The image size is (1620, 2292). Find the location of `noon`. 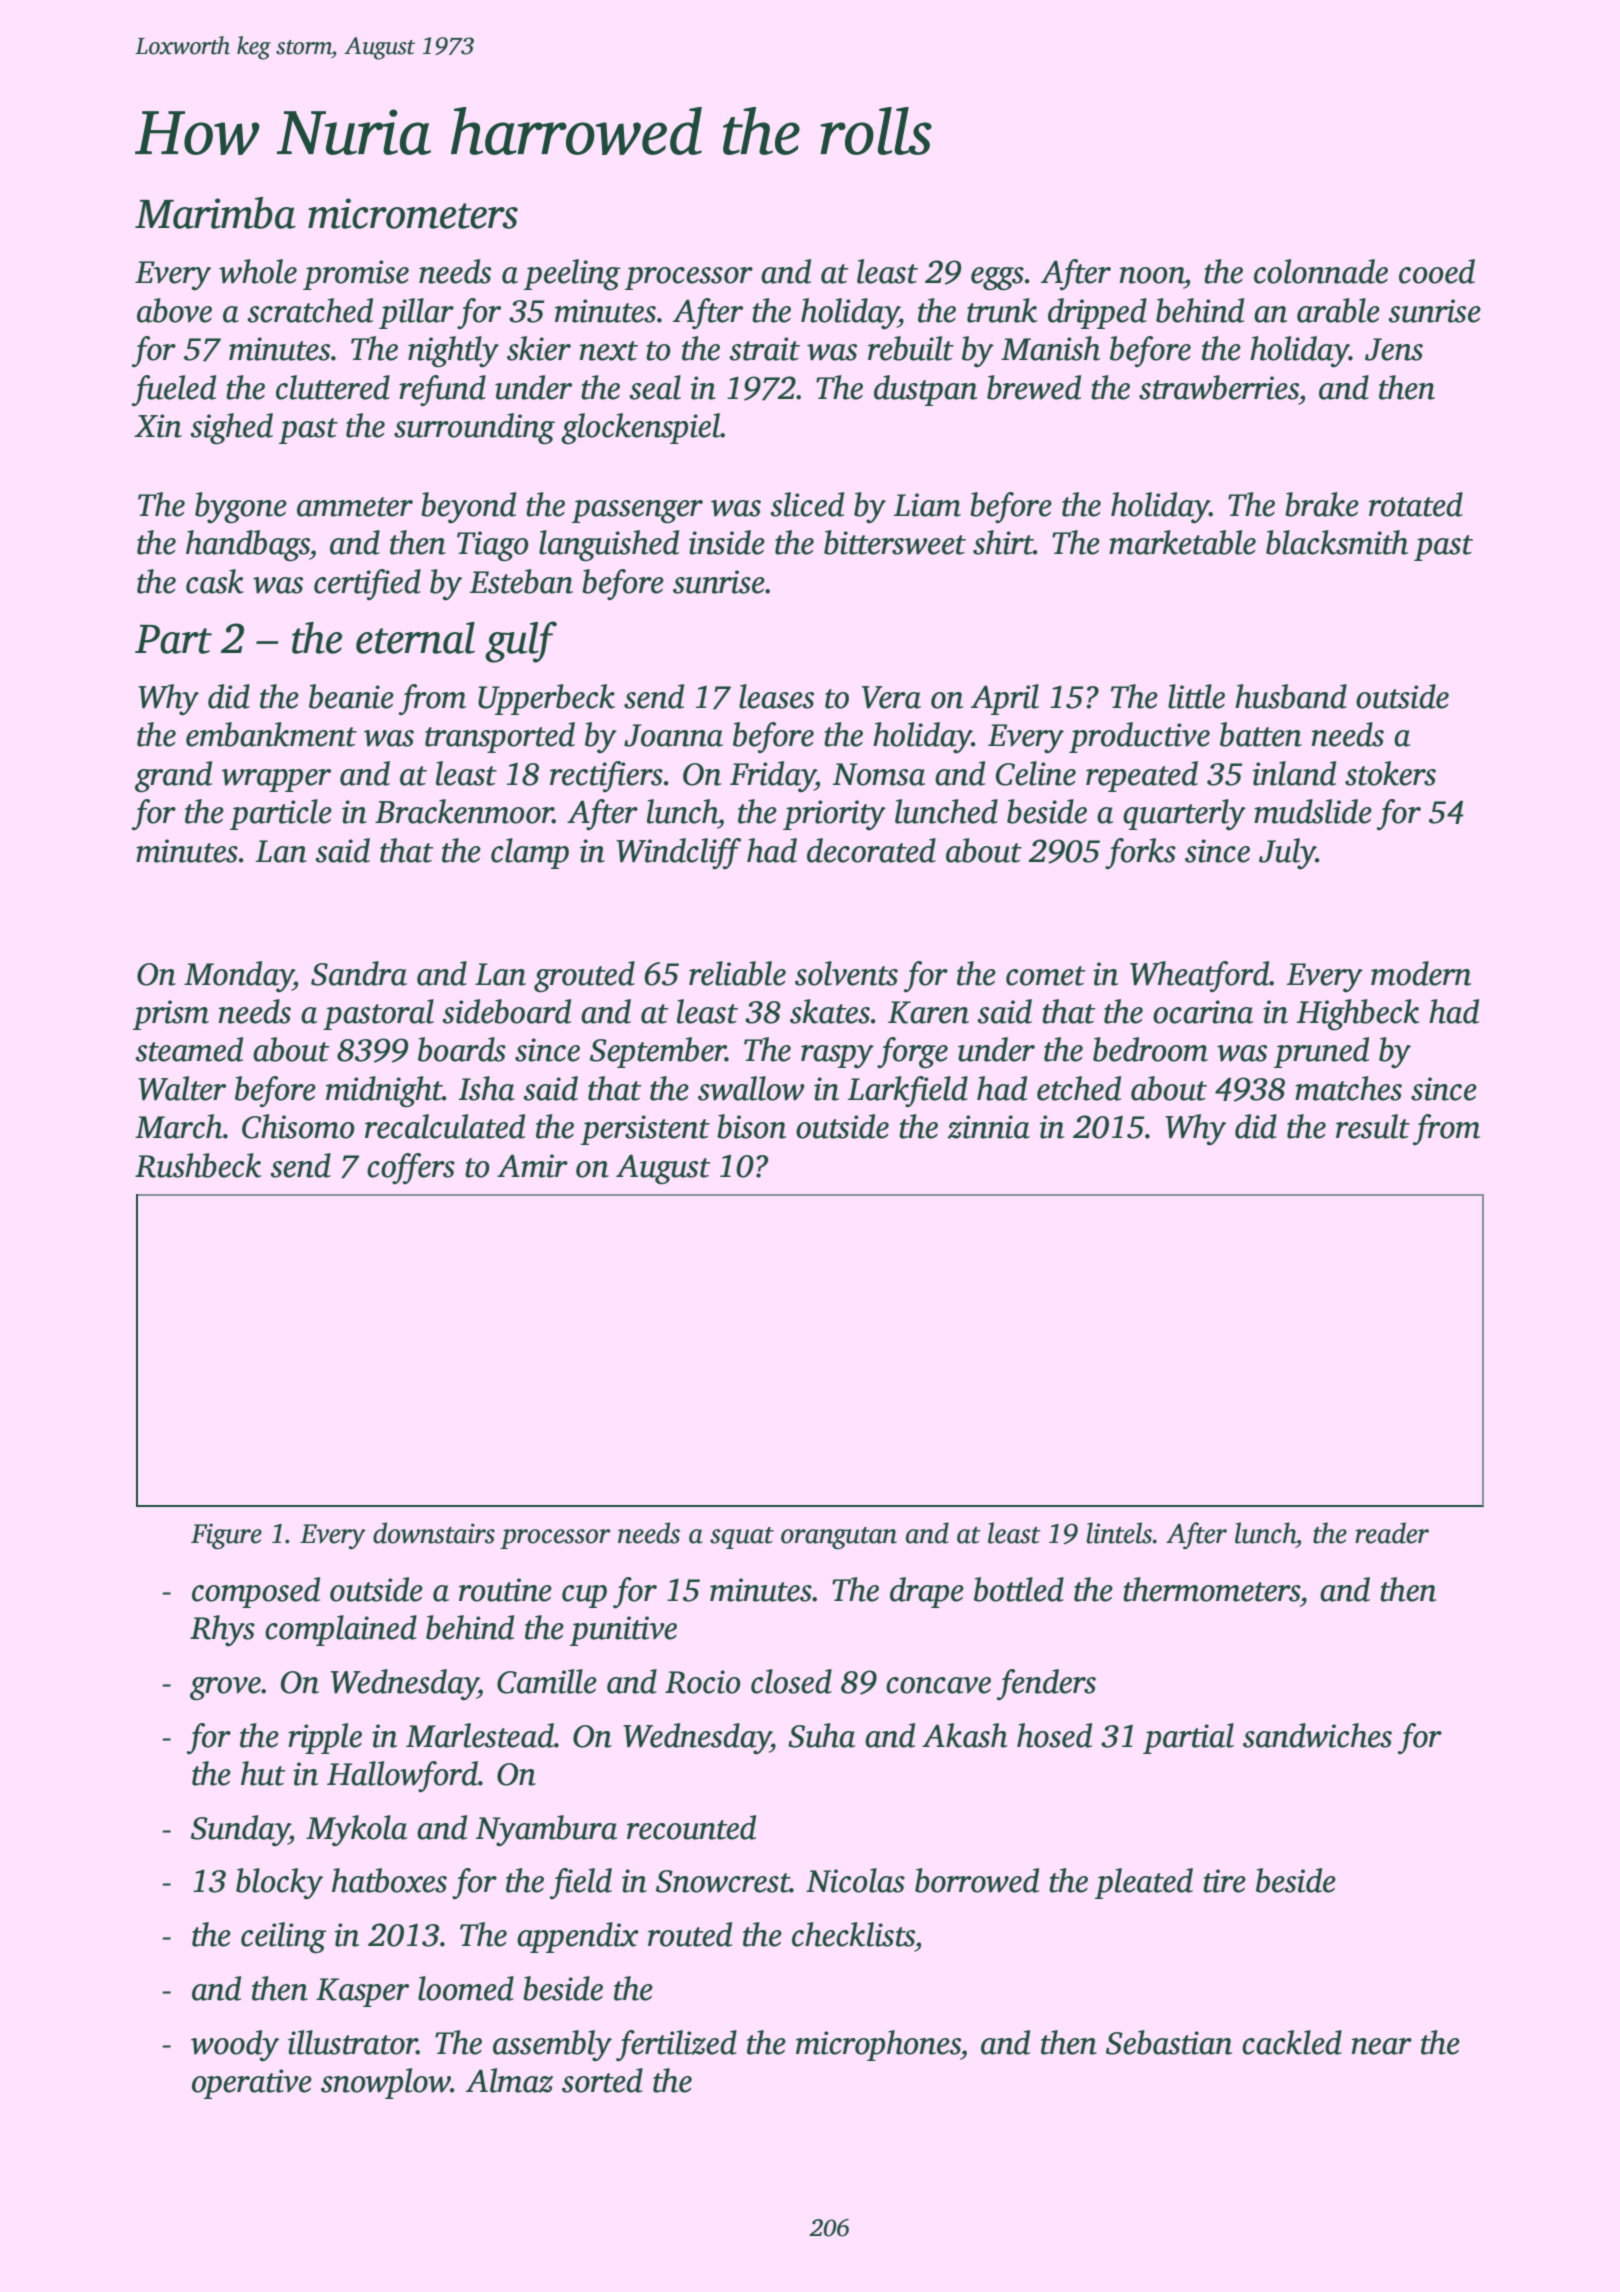

noon is located at coordinates (1151, 275).
